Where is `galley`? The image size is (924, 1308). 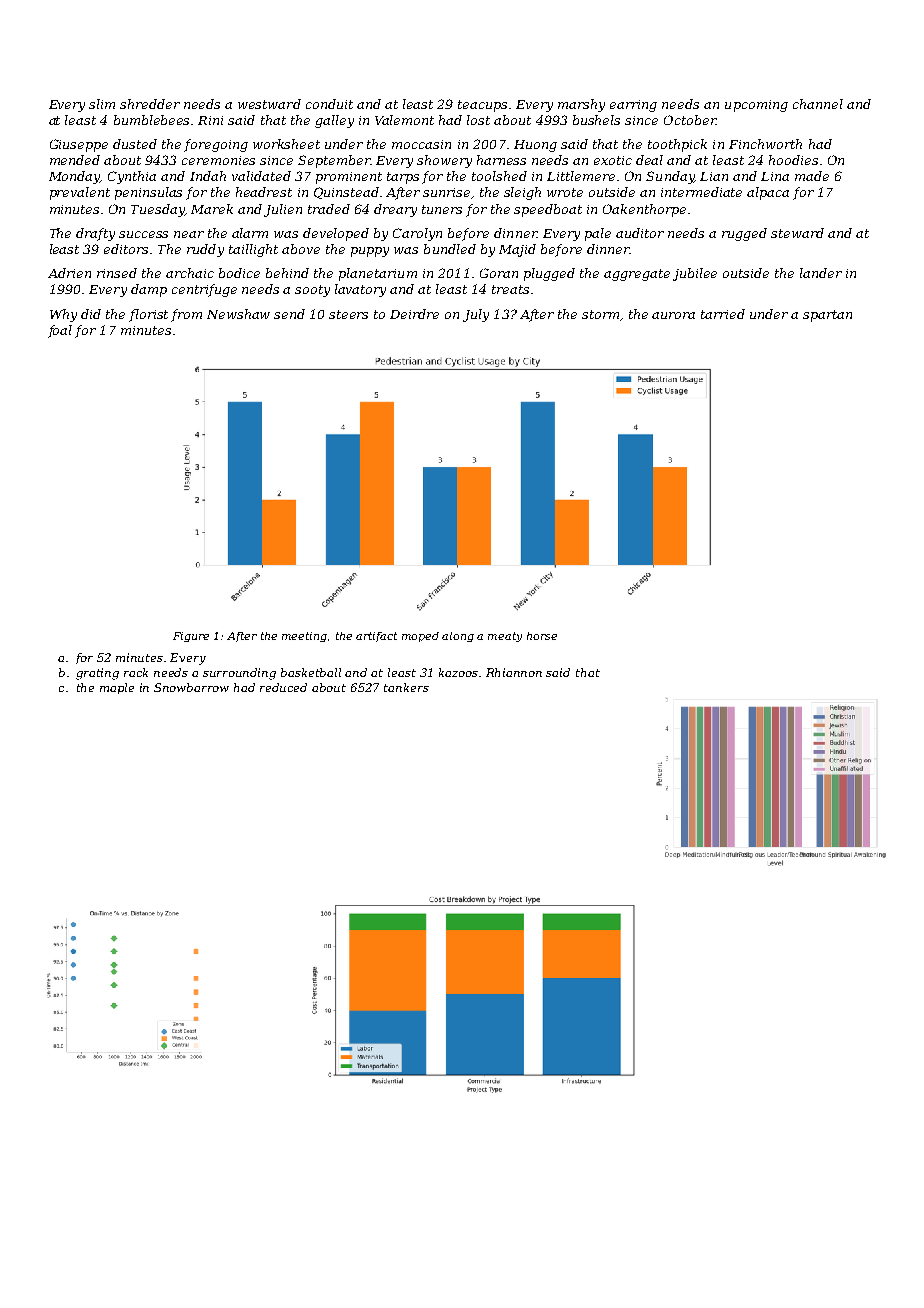
galley is located at coordinates (334, 121).
